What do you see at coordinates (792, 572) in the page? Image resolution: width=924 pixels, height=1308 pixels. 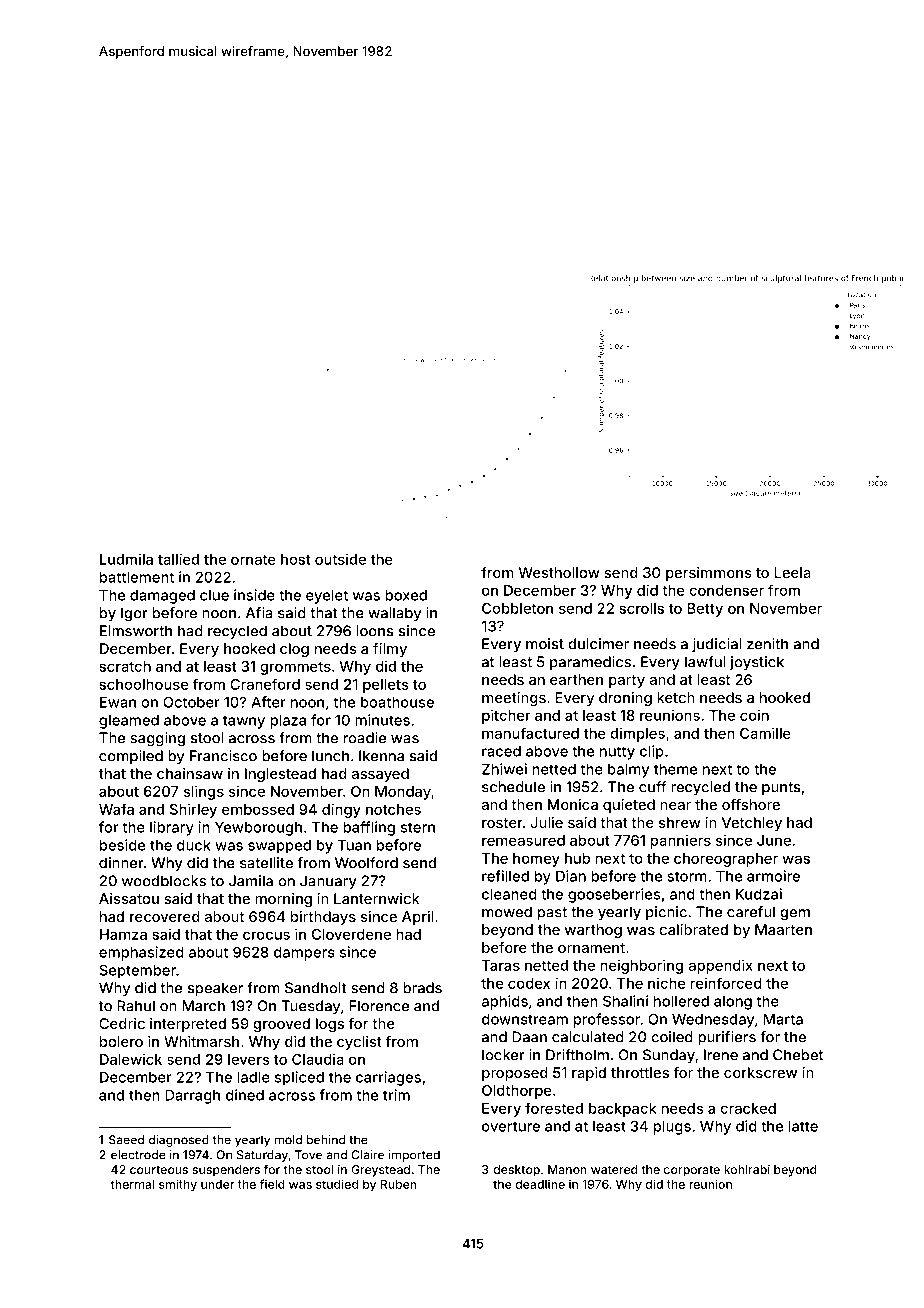 I see `Leela` at bounding box center [792, 572].
